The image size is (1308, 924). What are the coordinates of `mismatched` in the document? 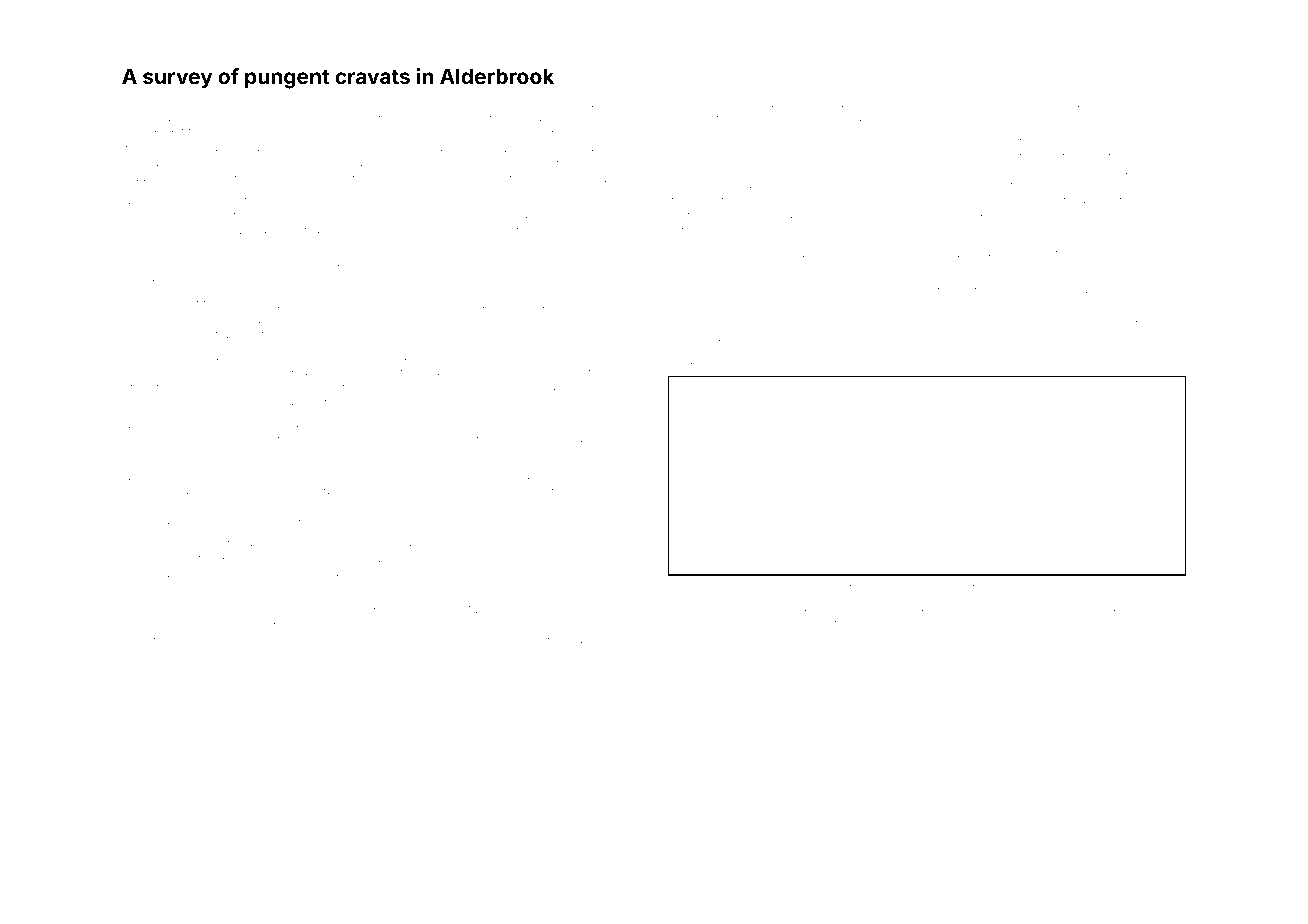 It's located at (482, 640).
